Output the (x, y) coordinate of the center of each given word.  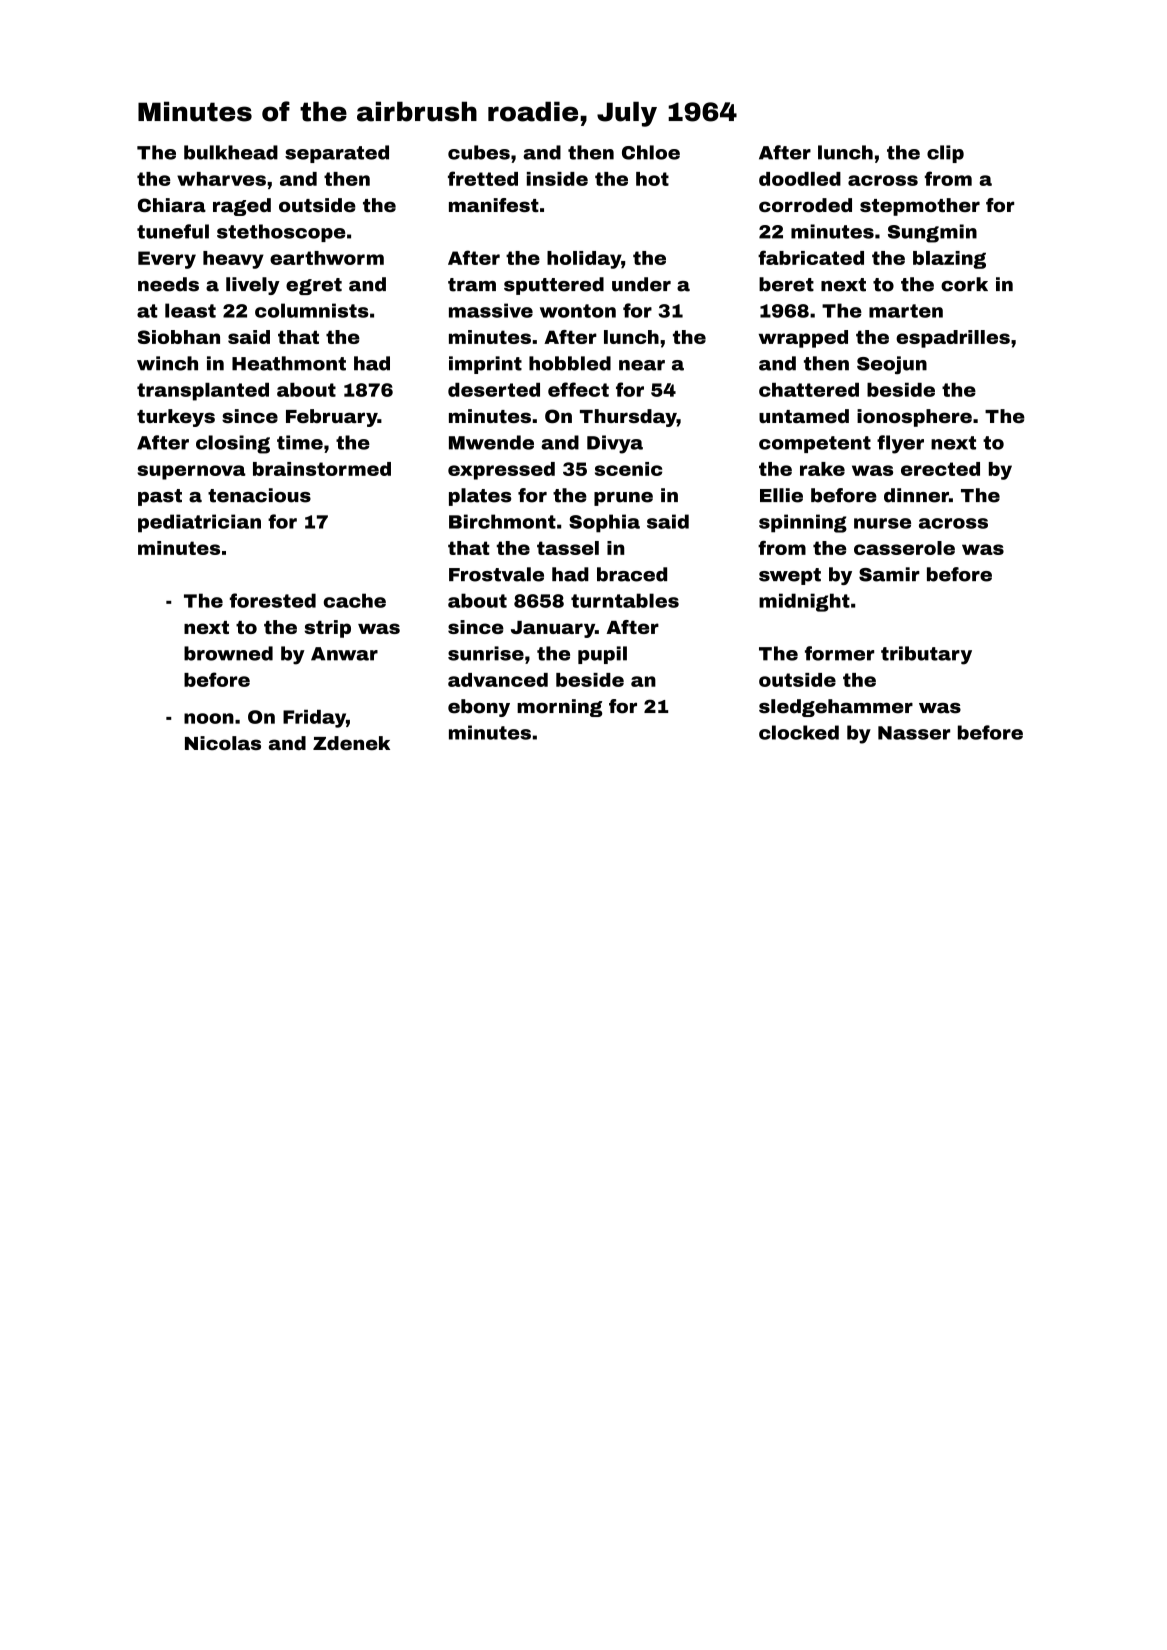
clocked (799, 732)
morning (559, 708)
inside (557, 179)
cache (355, 600)
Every (167, 260)
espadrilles (953, 339)
